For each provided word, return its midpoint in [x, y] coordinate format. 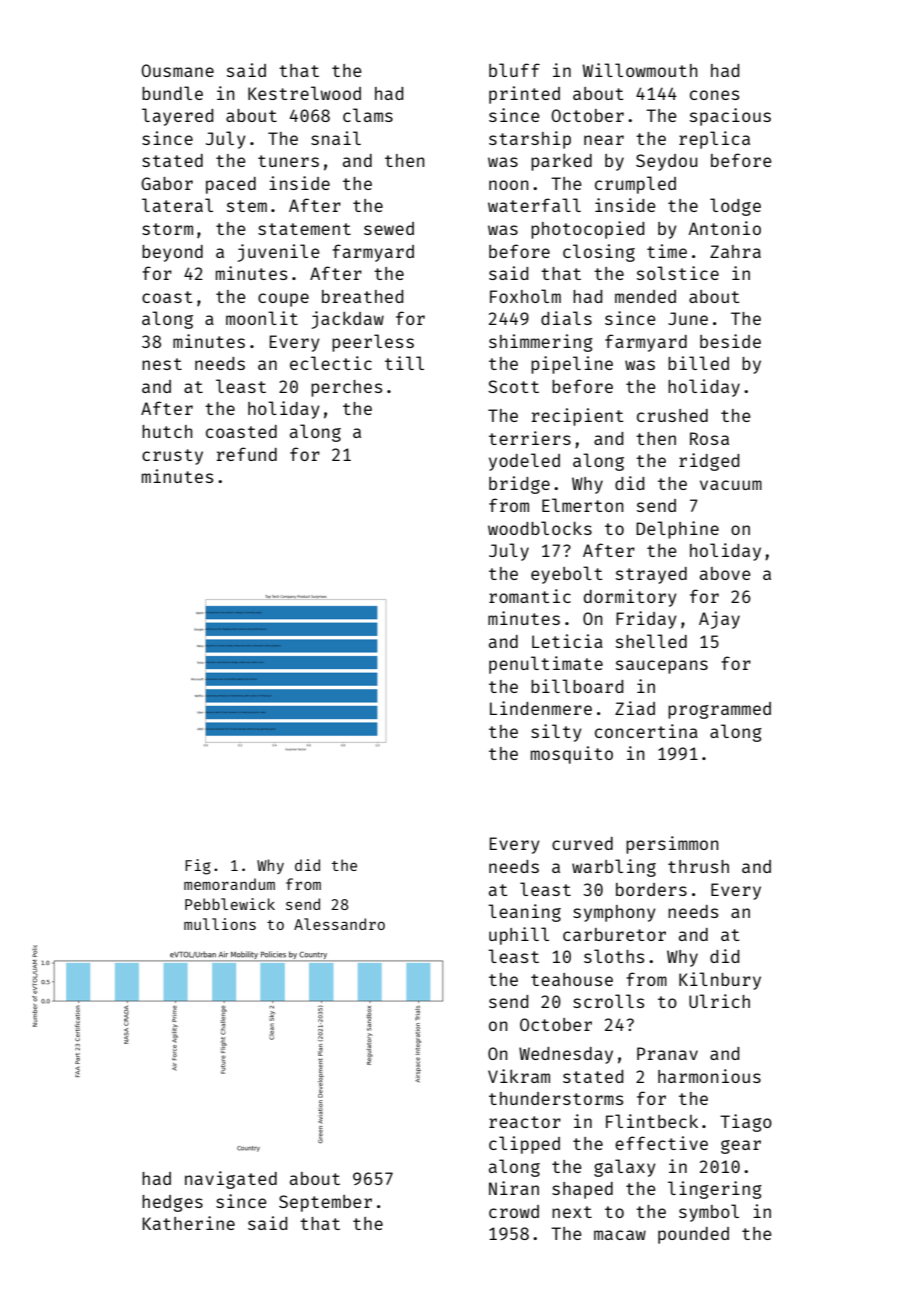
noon [508, 185]
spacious [730, 117]
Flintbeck [652, 1121]
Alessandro [339, 924]
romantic [530, 596]
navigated [231, 1180]
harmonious [709, 1076]
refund [246, 454]
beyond [172, 253]
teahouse [572, 979]
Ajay [719, 620]
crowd [514, 1211]
